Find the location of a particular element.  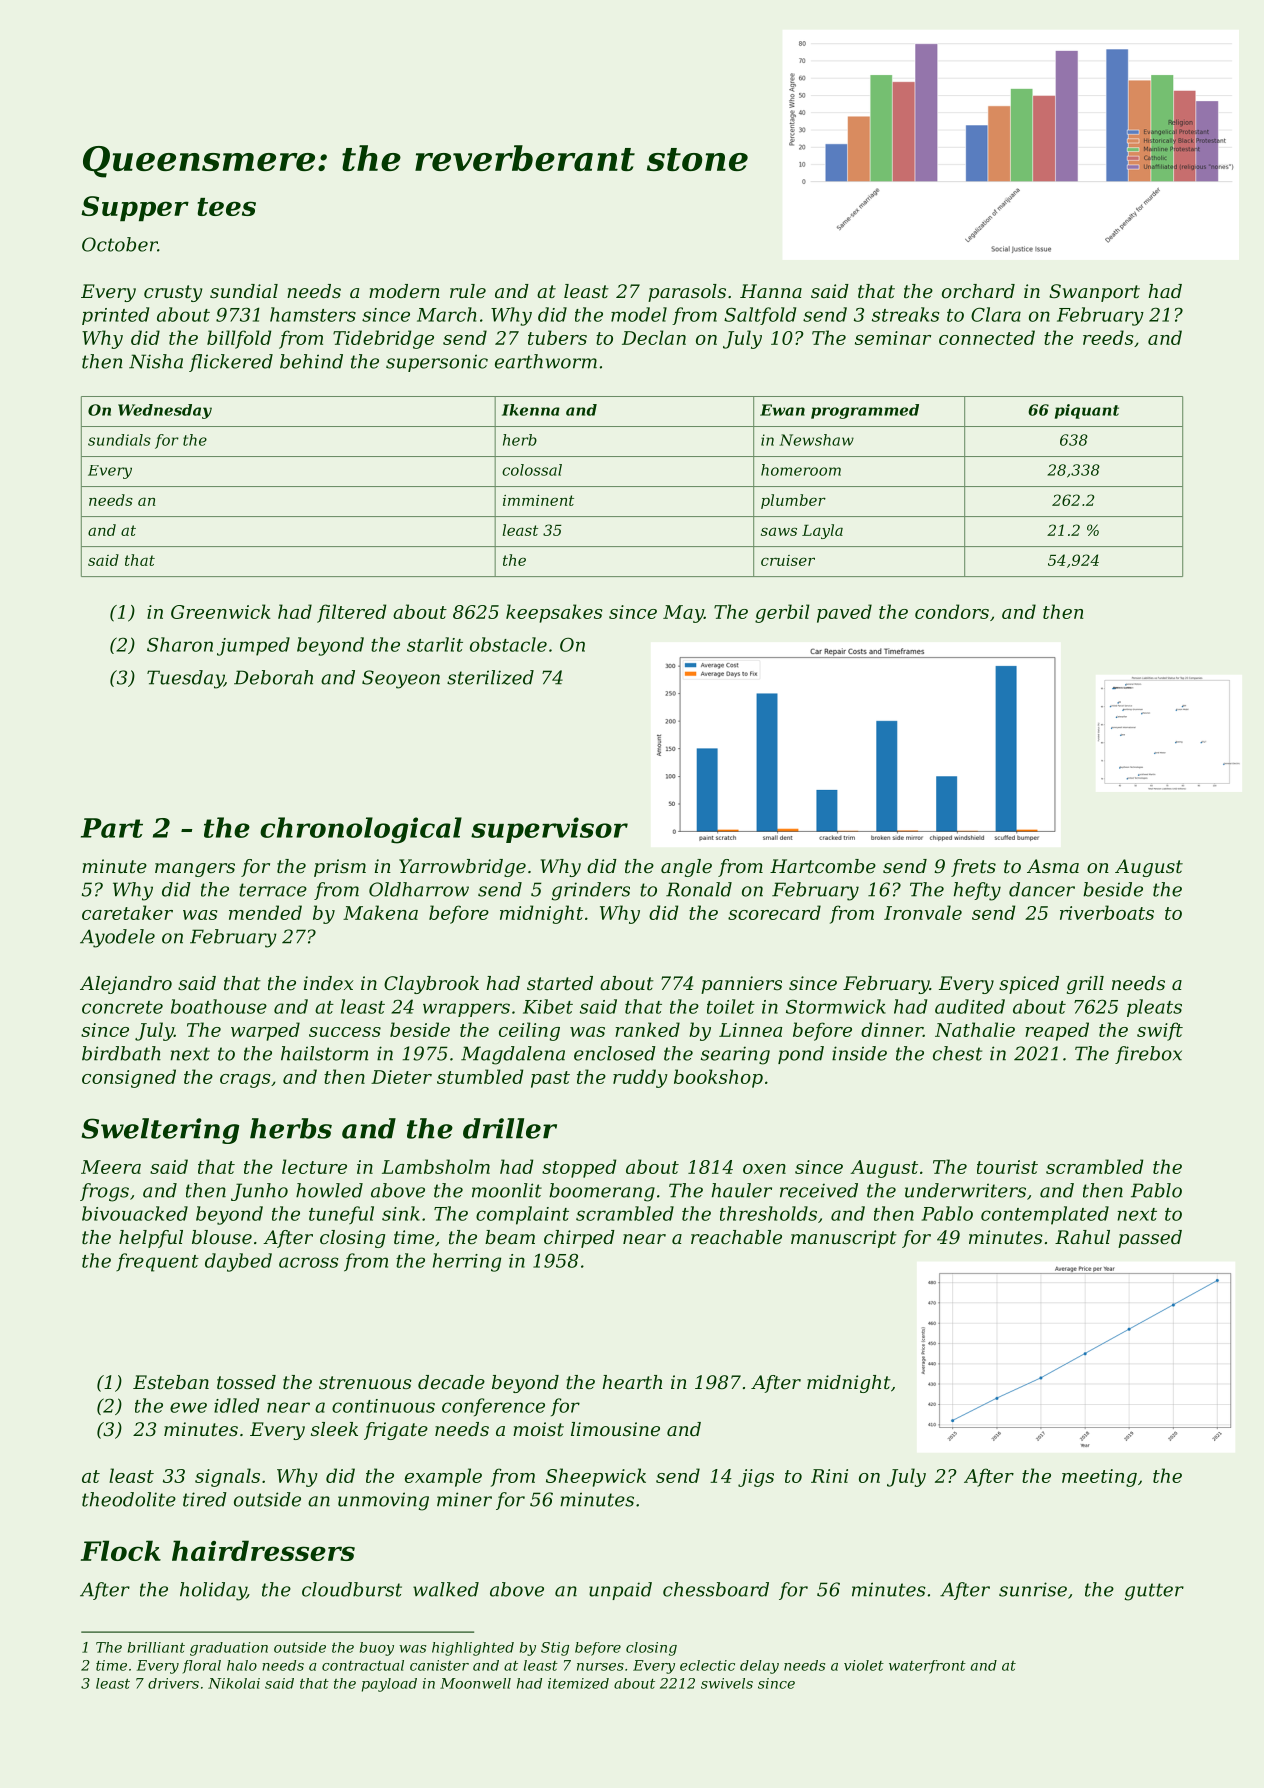

ruddy is located at coordinates (640, 1078).
